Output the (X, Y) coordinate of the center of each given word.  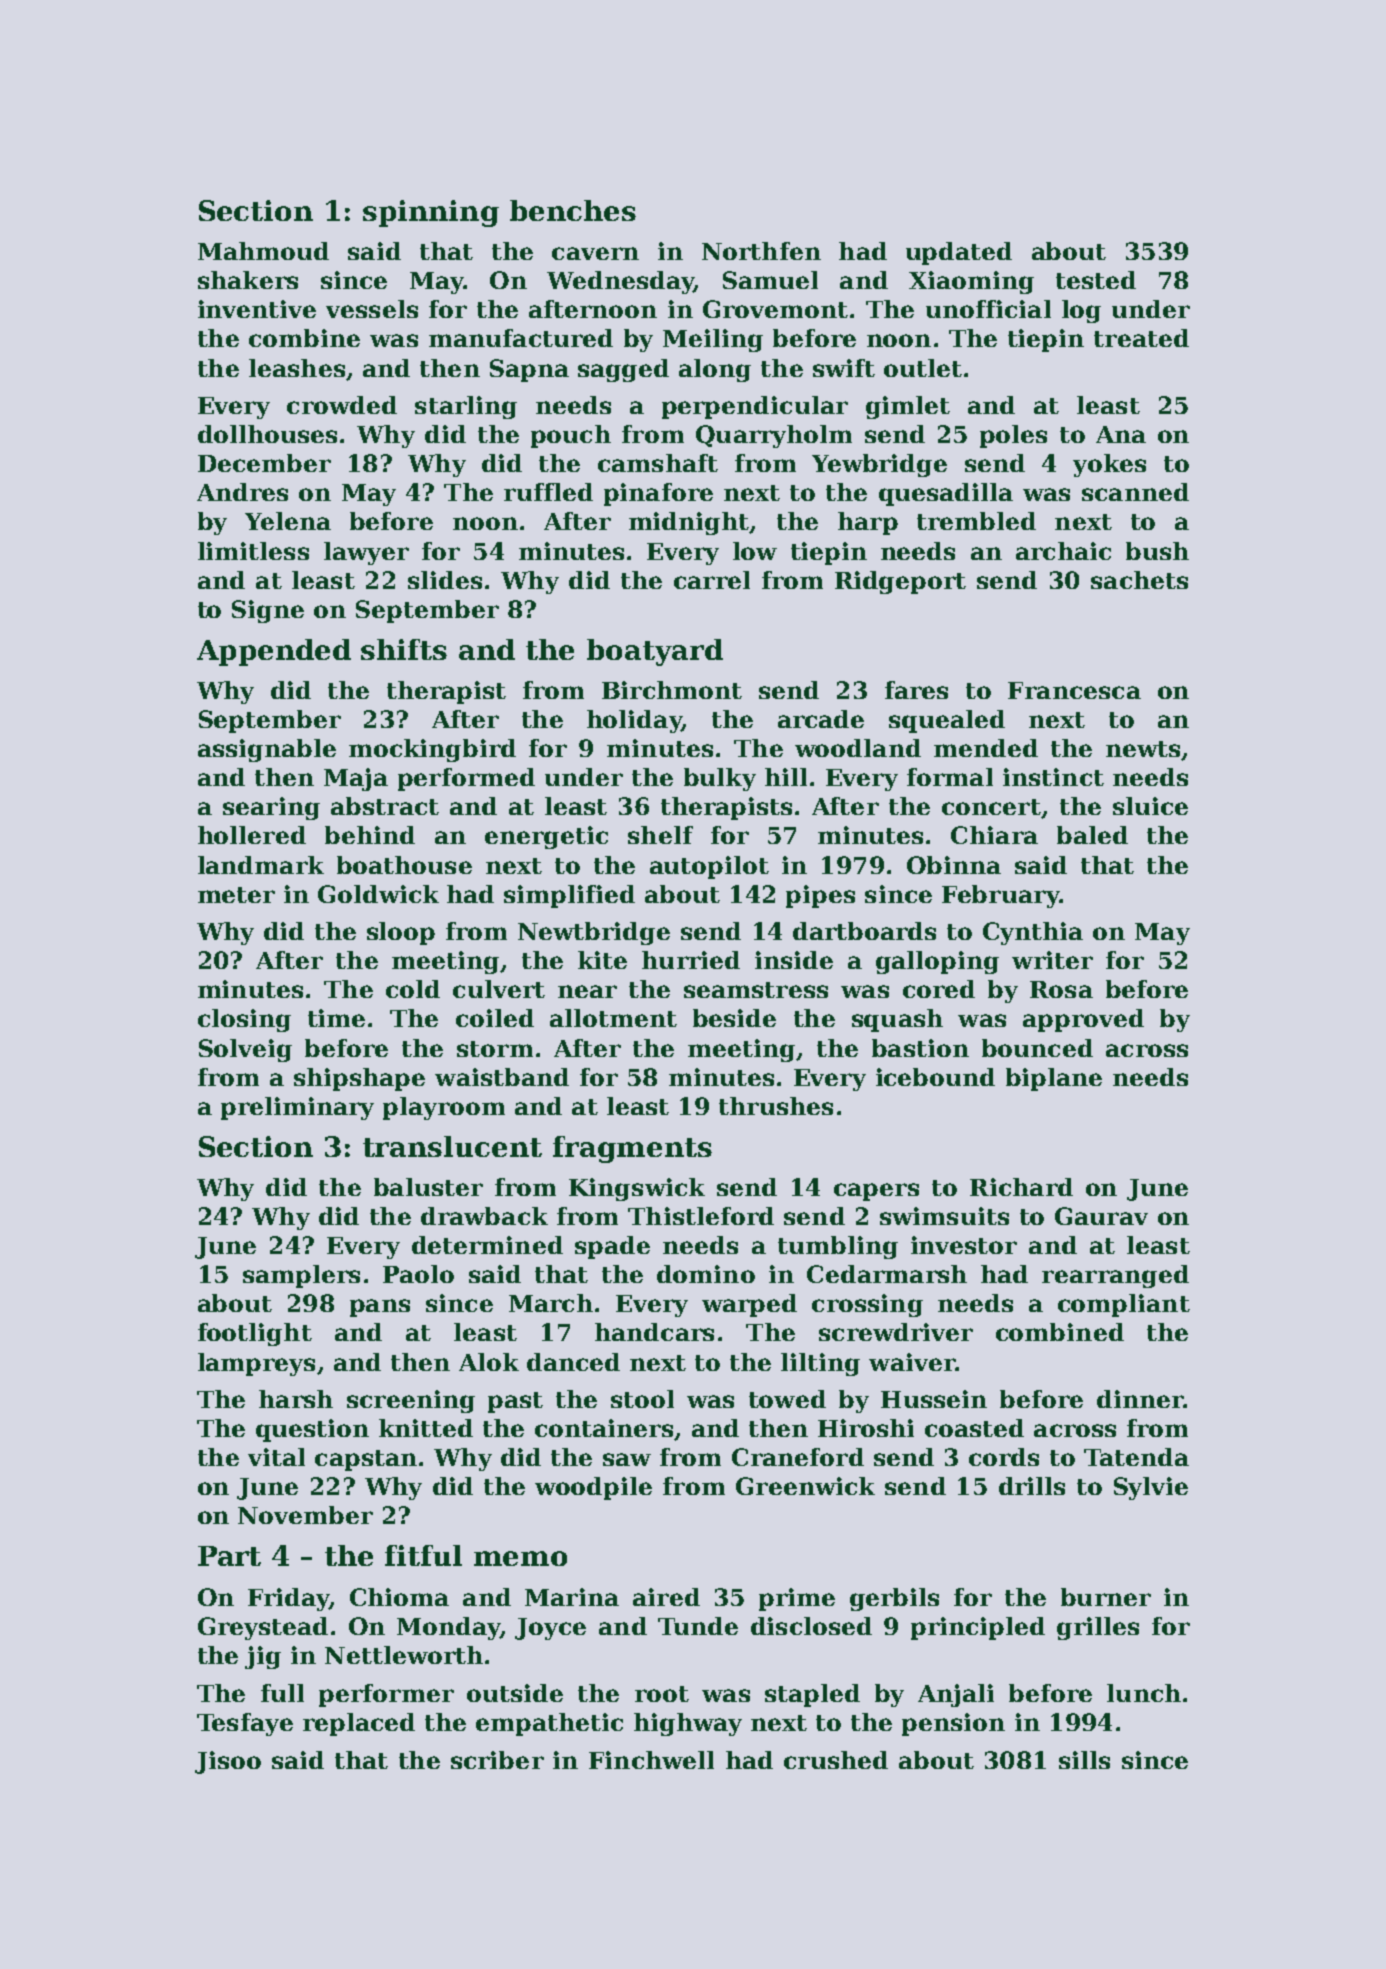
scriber (497, 1760)
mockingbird (432, 750)
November (305, 1515)
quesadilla (946, 494)
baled (1092, 835)
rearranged (1115, 1276)
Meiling (713, 340)
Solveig (245, 1050)
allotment (613, 1018)
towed (787, 1399)
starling (466, 407)
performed (466, 779)
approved (1083, 1020)
